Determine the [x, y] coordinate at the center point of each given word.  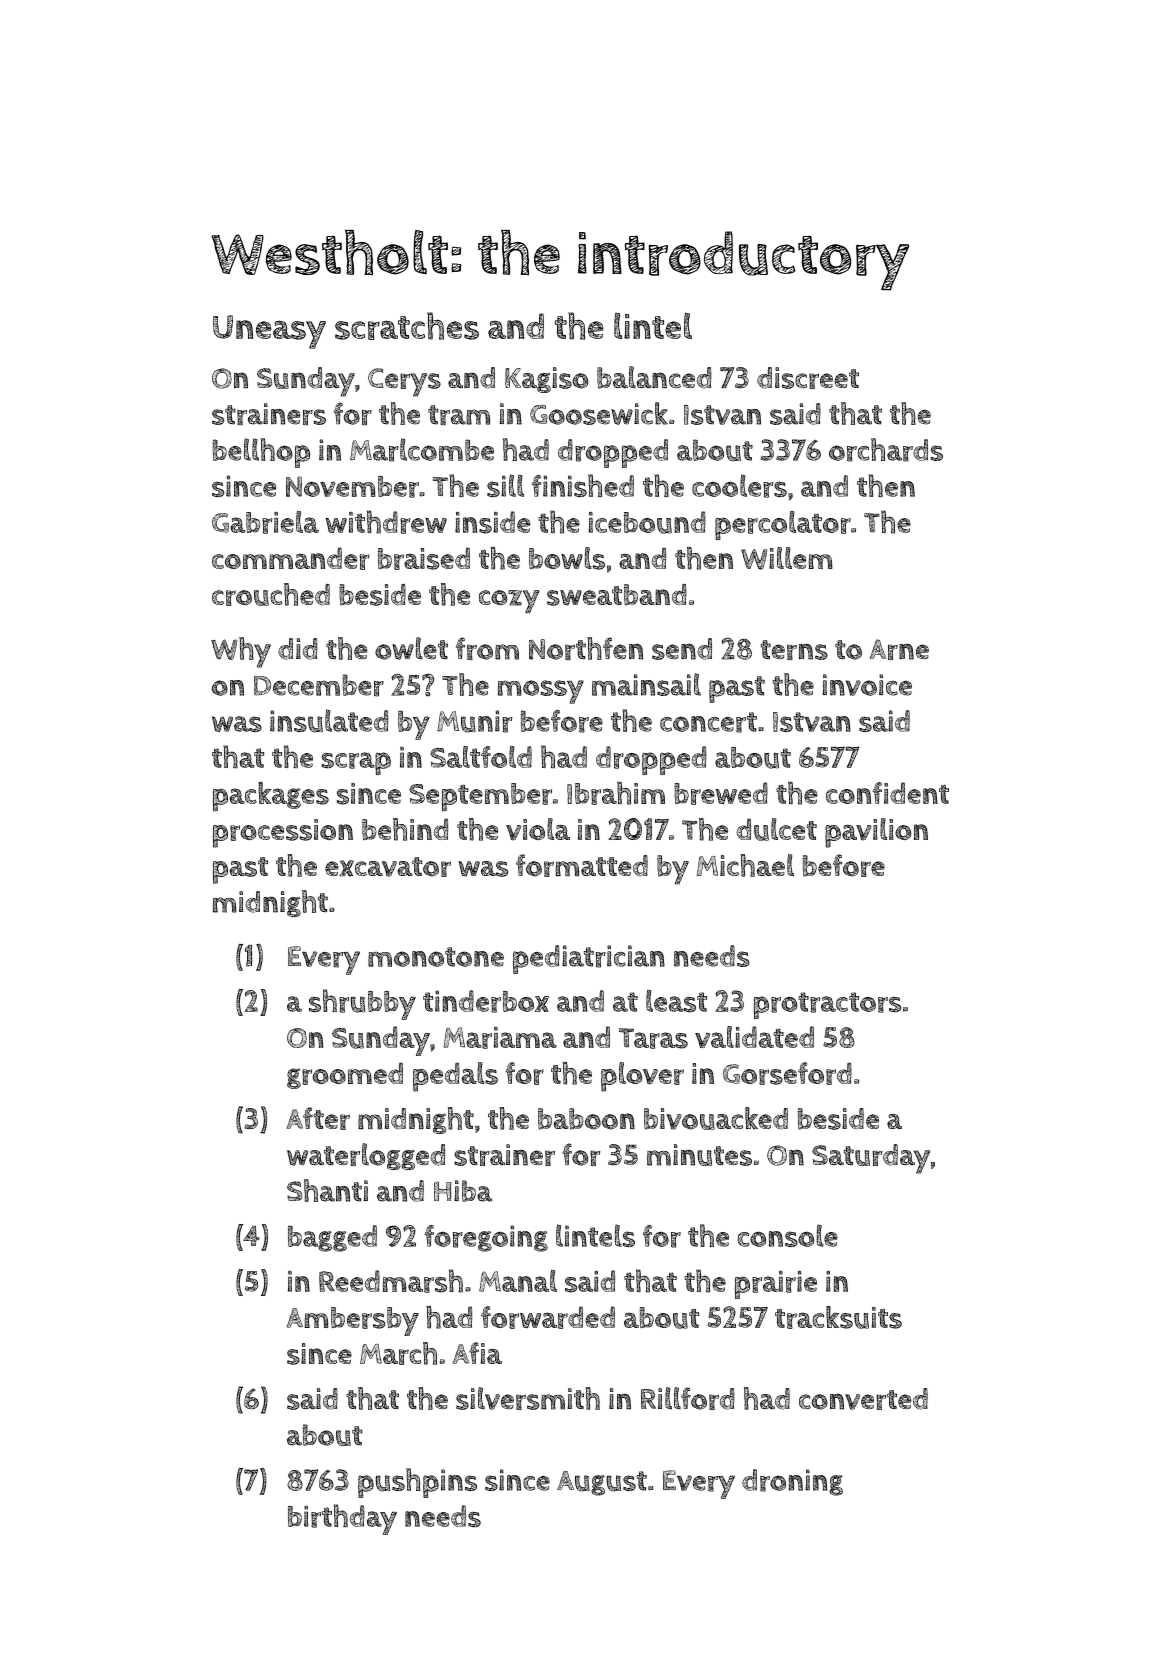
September [480, 797]
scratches [407, 326]
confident [887, 793]
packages [271, 797]
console [788, 1235]
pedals [455, 1077]
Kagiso [547, 380]
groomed [345, 1075]
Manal [518, 1281]
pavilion [876, 833]
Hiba [463, 1191]
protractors [827, 1005]
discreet [808, 378]
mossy [541, 692]
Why [241, 652]
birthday [342, 1519]
